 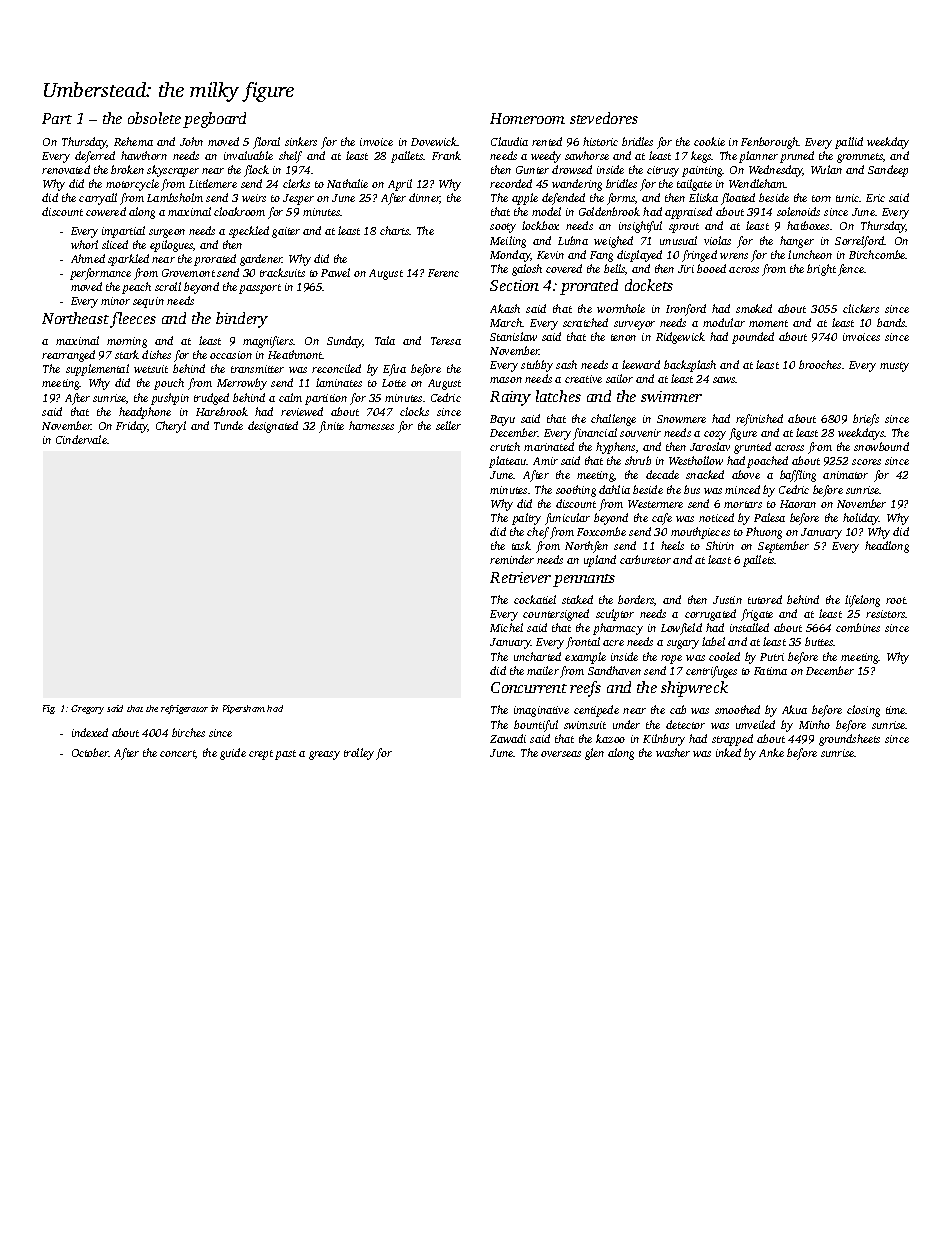 I want to click on Pipersham, so click(x=244, y=709).
